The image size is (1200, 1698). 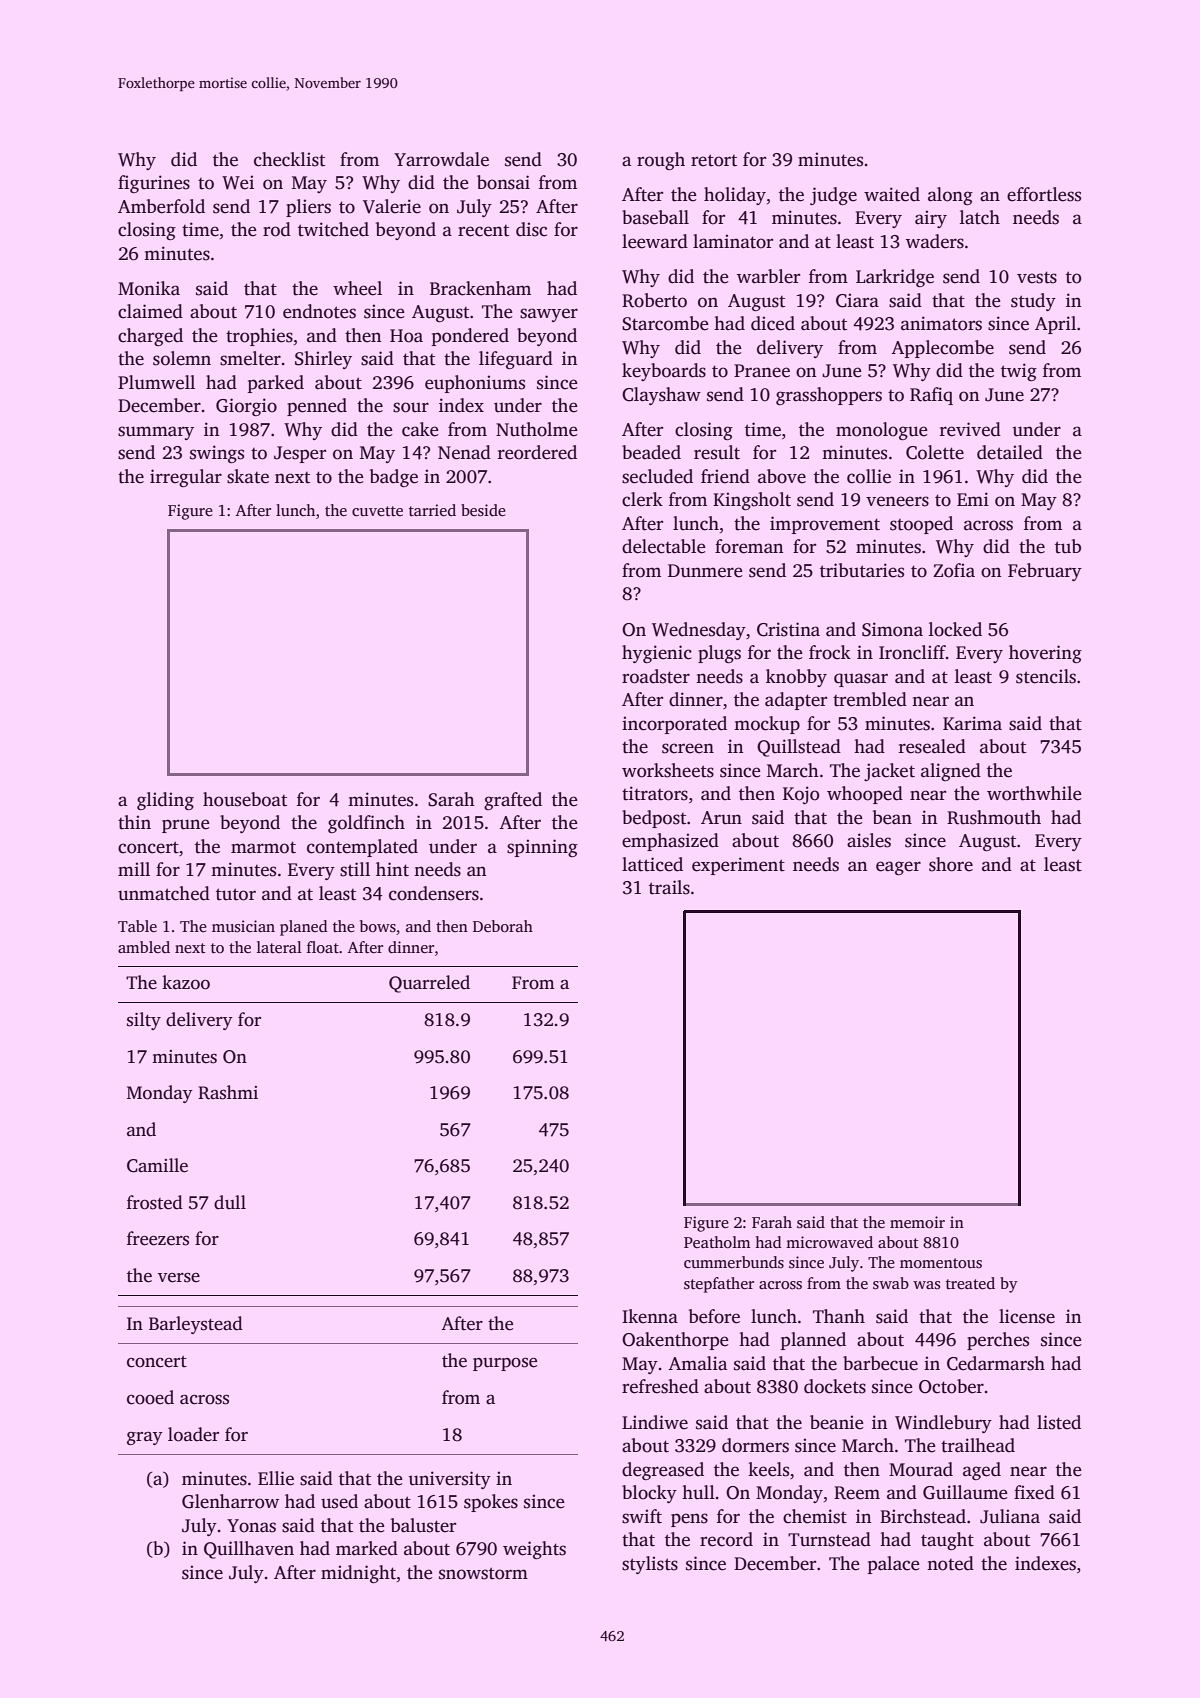 What do you see at coordinates (186, 478) in the image?
I see `irregular` at bounding box center [186, 478].
